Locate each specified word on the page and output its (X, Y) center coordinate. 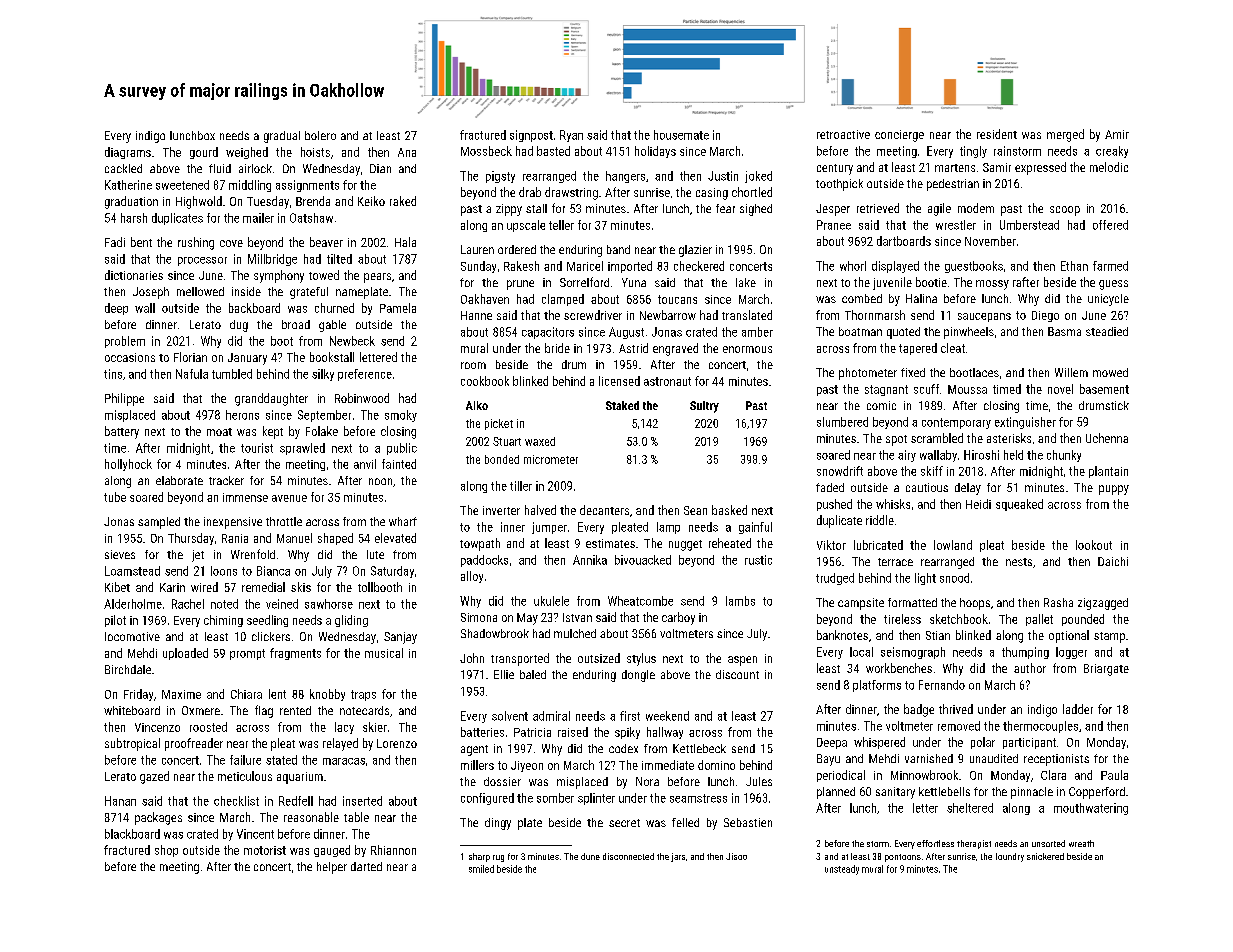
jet (198, 556)
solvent (510, 716)
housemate (681, 135)
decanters (604, 510)
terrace (895, 562)
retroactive (843, 134)
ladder (1078, 709)
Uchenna (1107, 438)
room (473, 365)
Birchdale (128, 669)
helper (332, 868)
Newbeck (352, 341)
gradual (282, 137)
